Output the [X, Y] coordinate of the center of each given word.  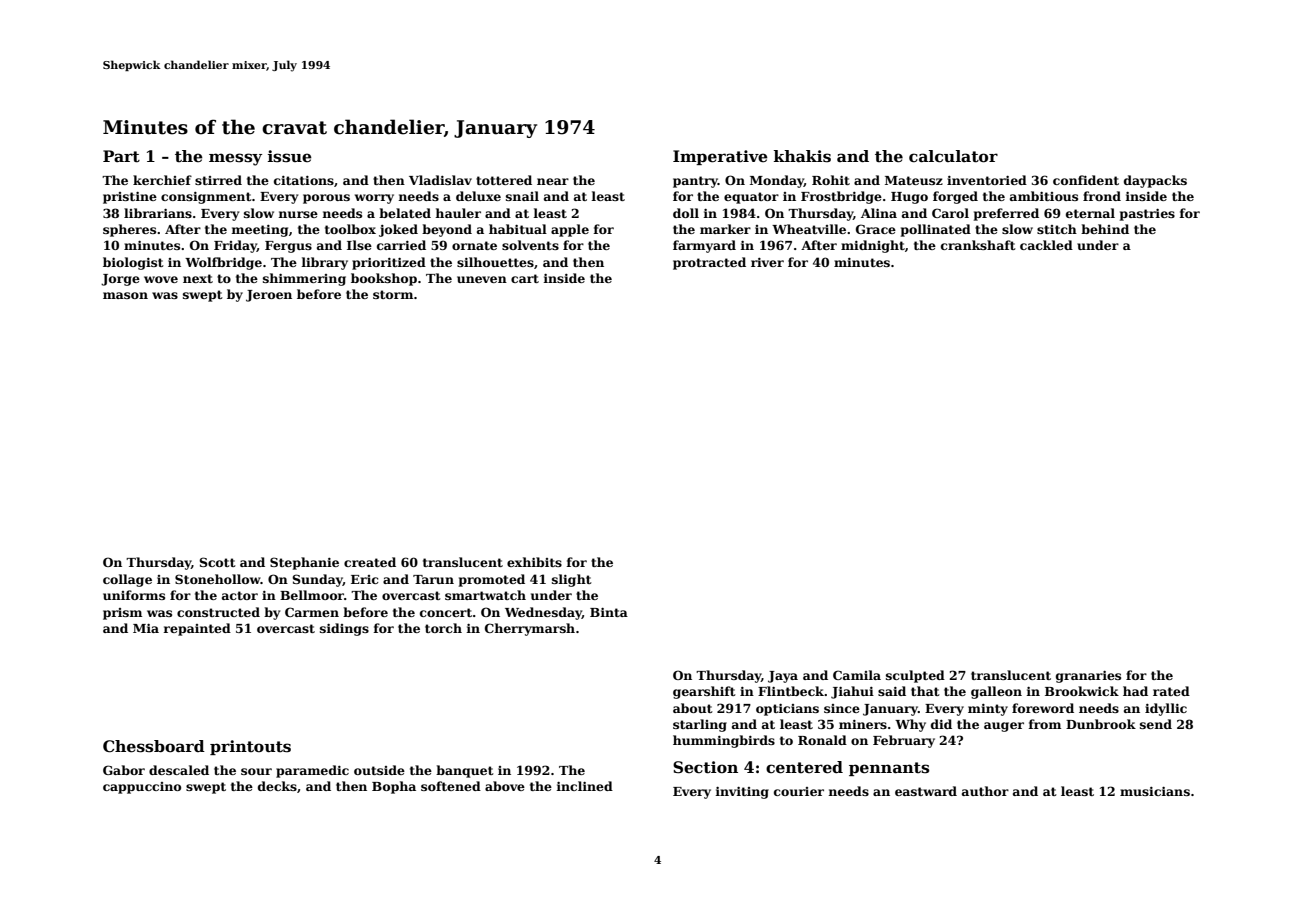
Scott [217, 562]
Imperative [720, 157]
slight [572, 580]
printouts [250, 747]
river [767, 262]
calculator [953, 156]
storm [393, 294]
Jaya [783, 677]
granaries [1088, 677]
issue [290, 156]
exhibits [534, 562]
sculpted [915, 676]
